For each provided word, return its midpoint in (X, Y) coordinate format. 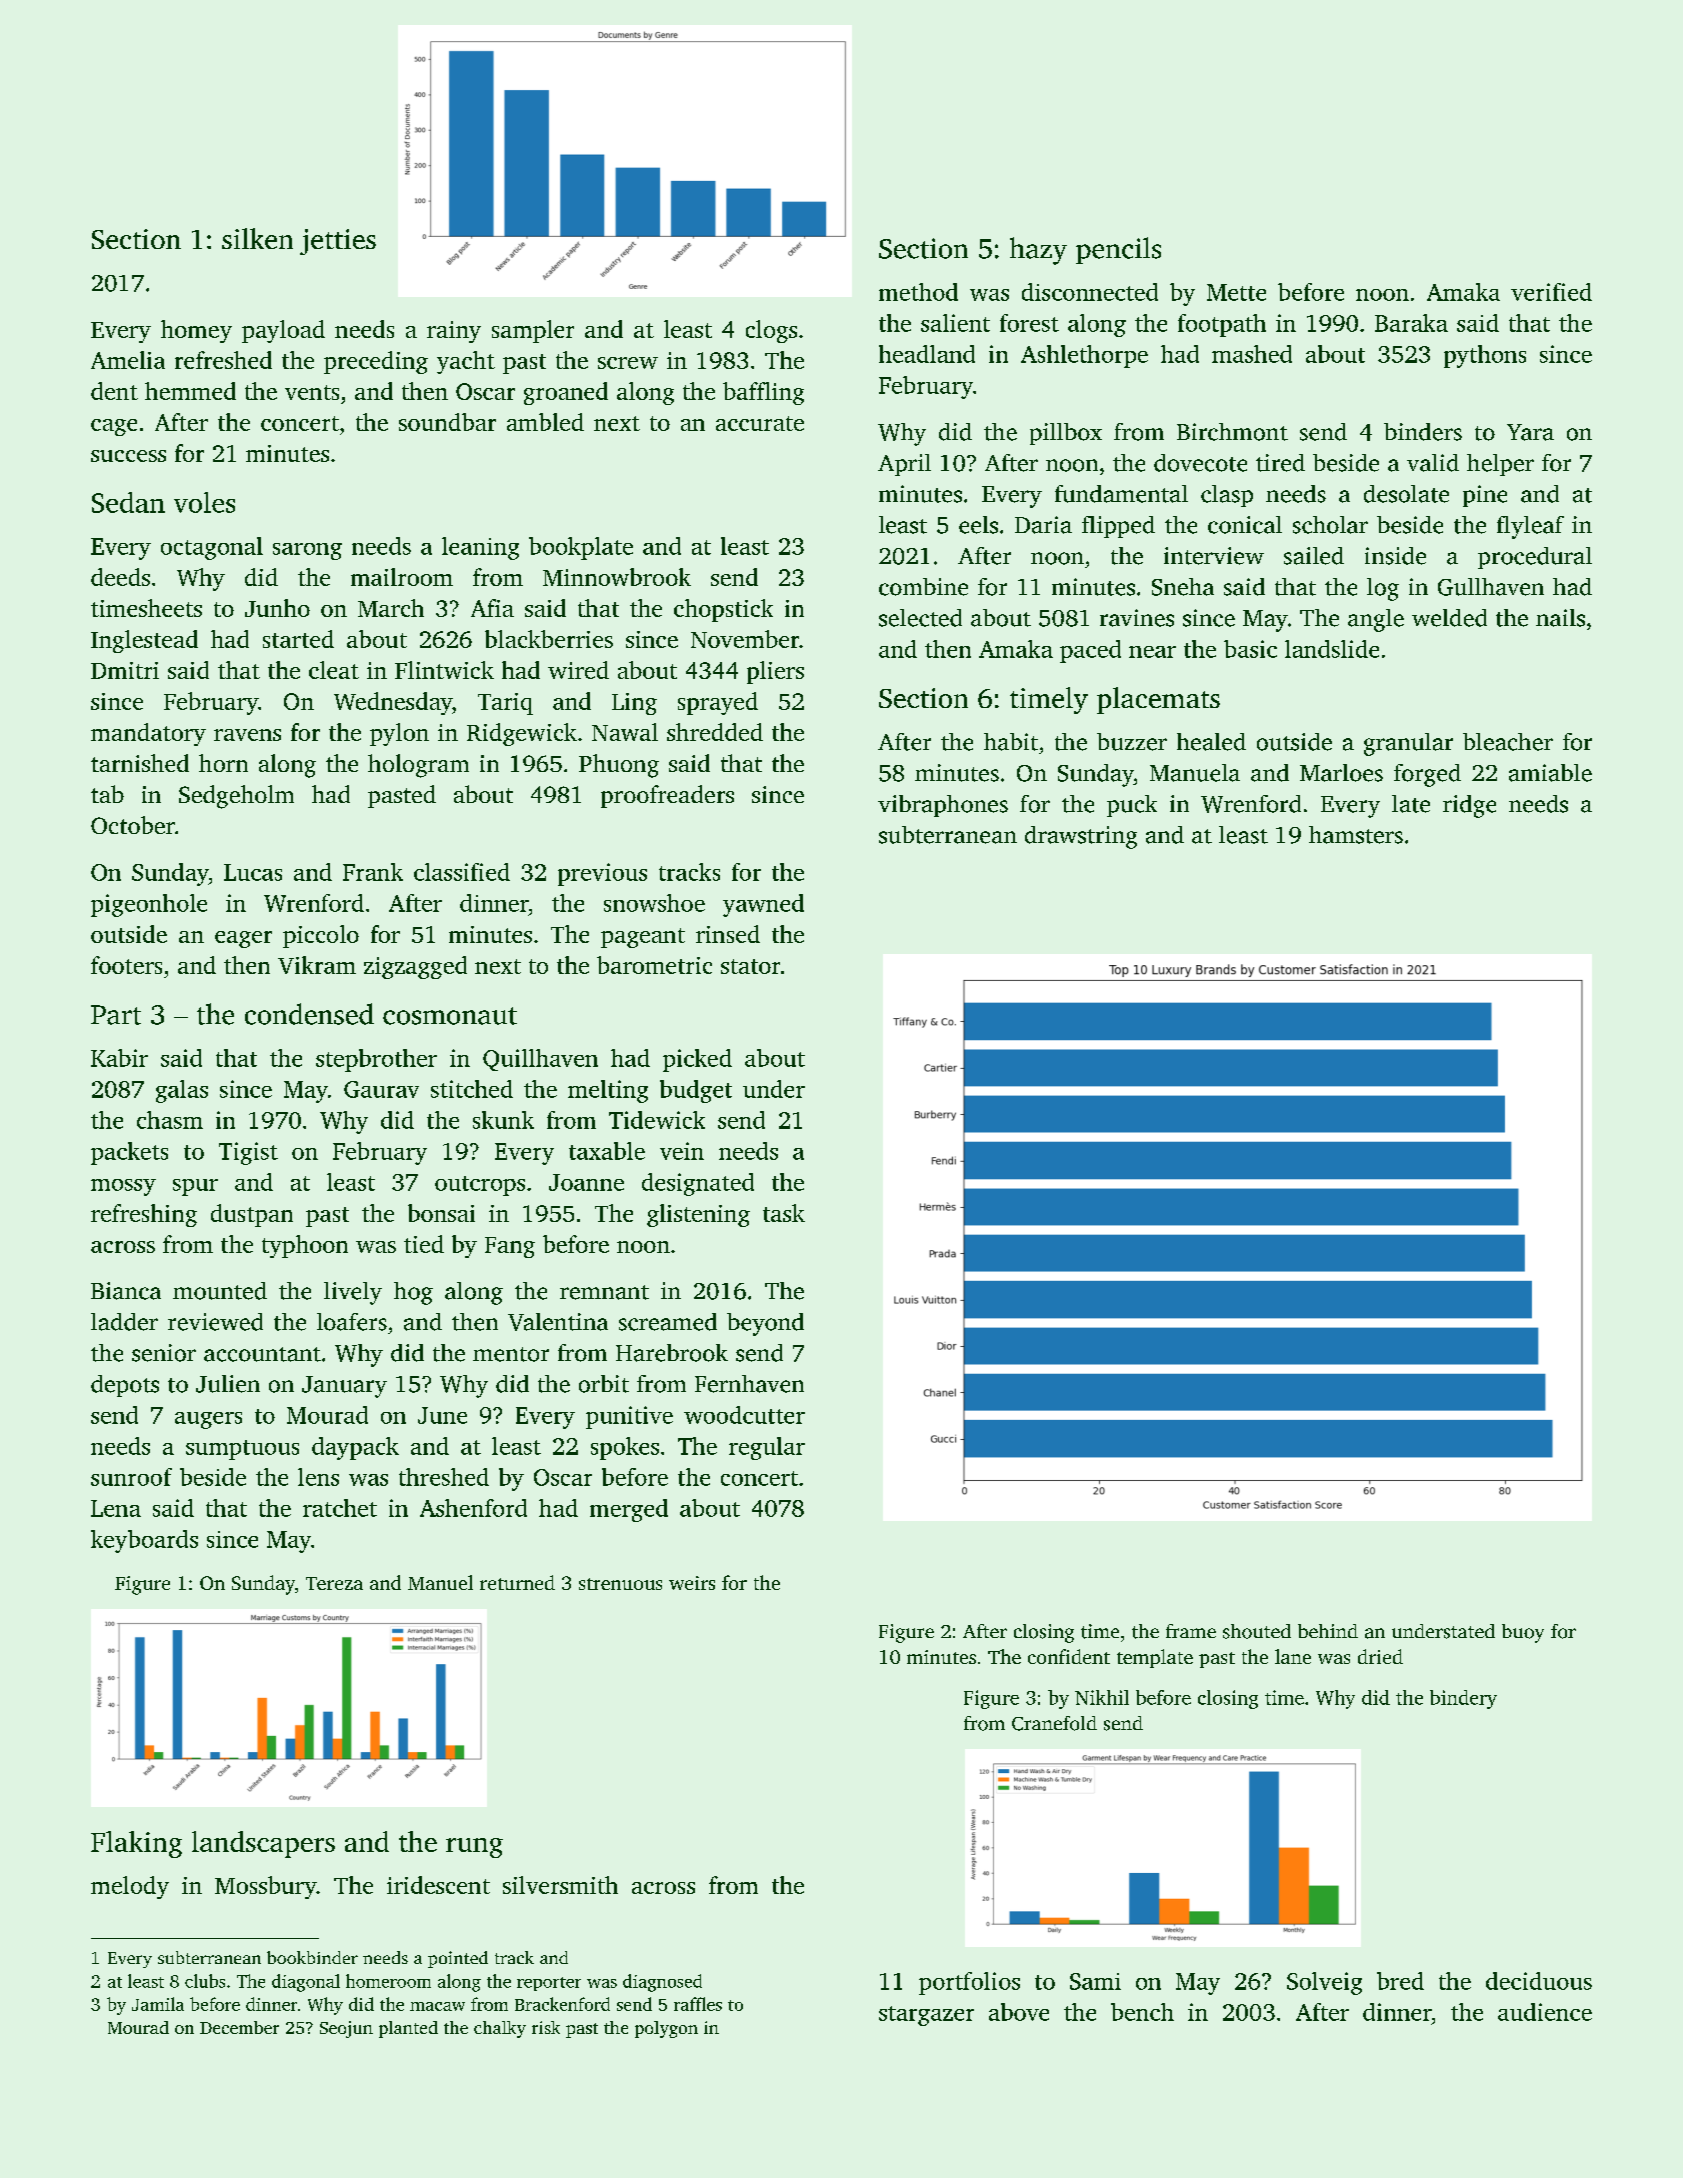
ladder (124, 1322)
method (918, 292)
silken (257, 238)
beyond (765, 1324)
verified (1551, 292)
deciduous (1539, 1981)
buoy (1523, 1633)
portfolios (969, 1983)
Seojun (346, 2029)
